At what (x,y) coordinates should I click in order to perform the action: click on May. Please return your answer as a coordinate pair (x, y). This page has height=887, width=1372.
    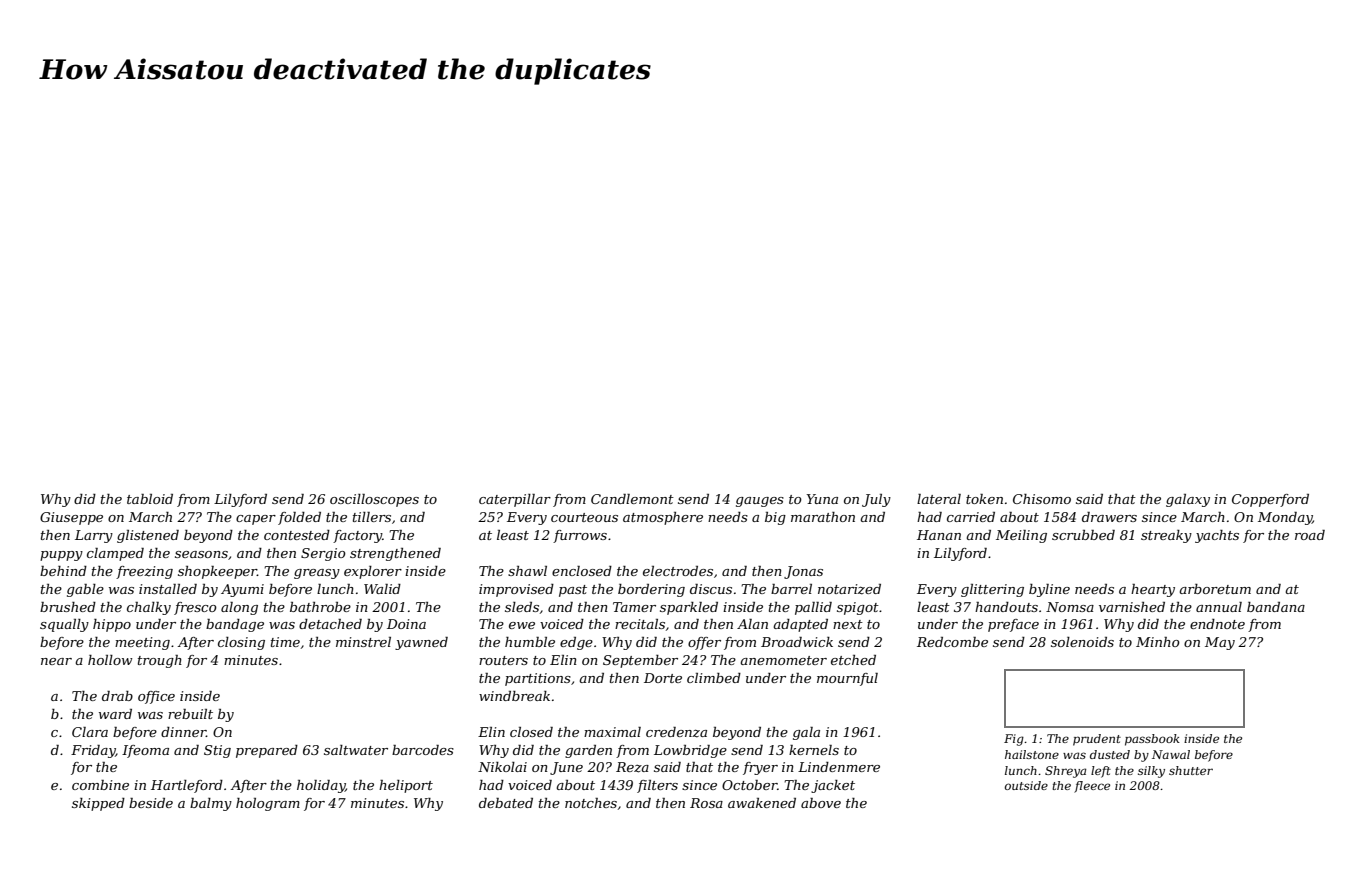
    Looking at the image, I should click on (1220, 643).
